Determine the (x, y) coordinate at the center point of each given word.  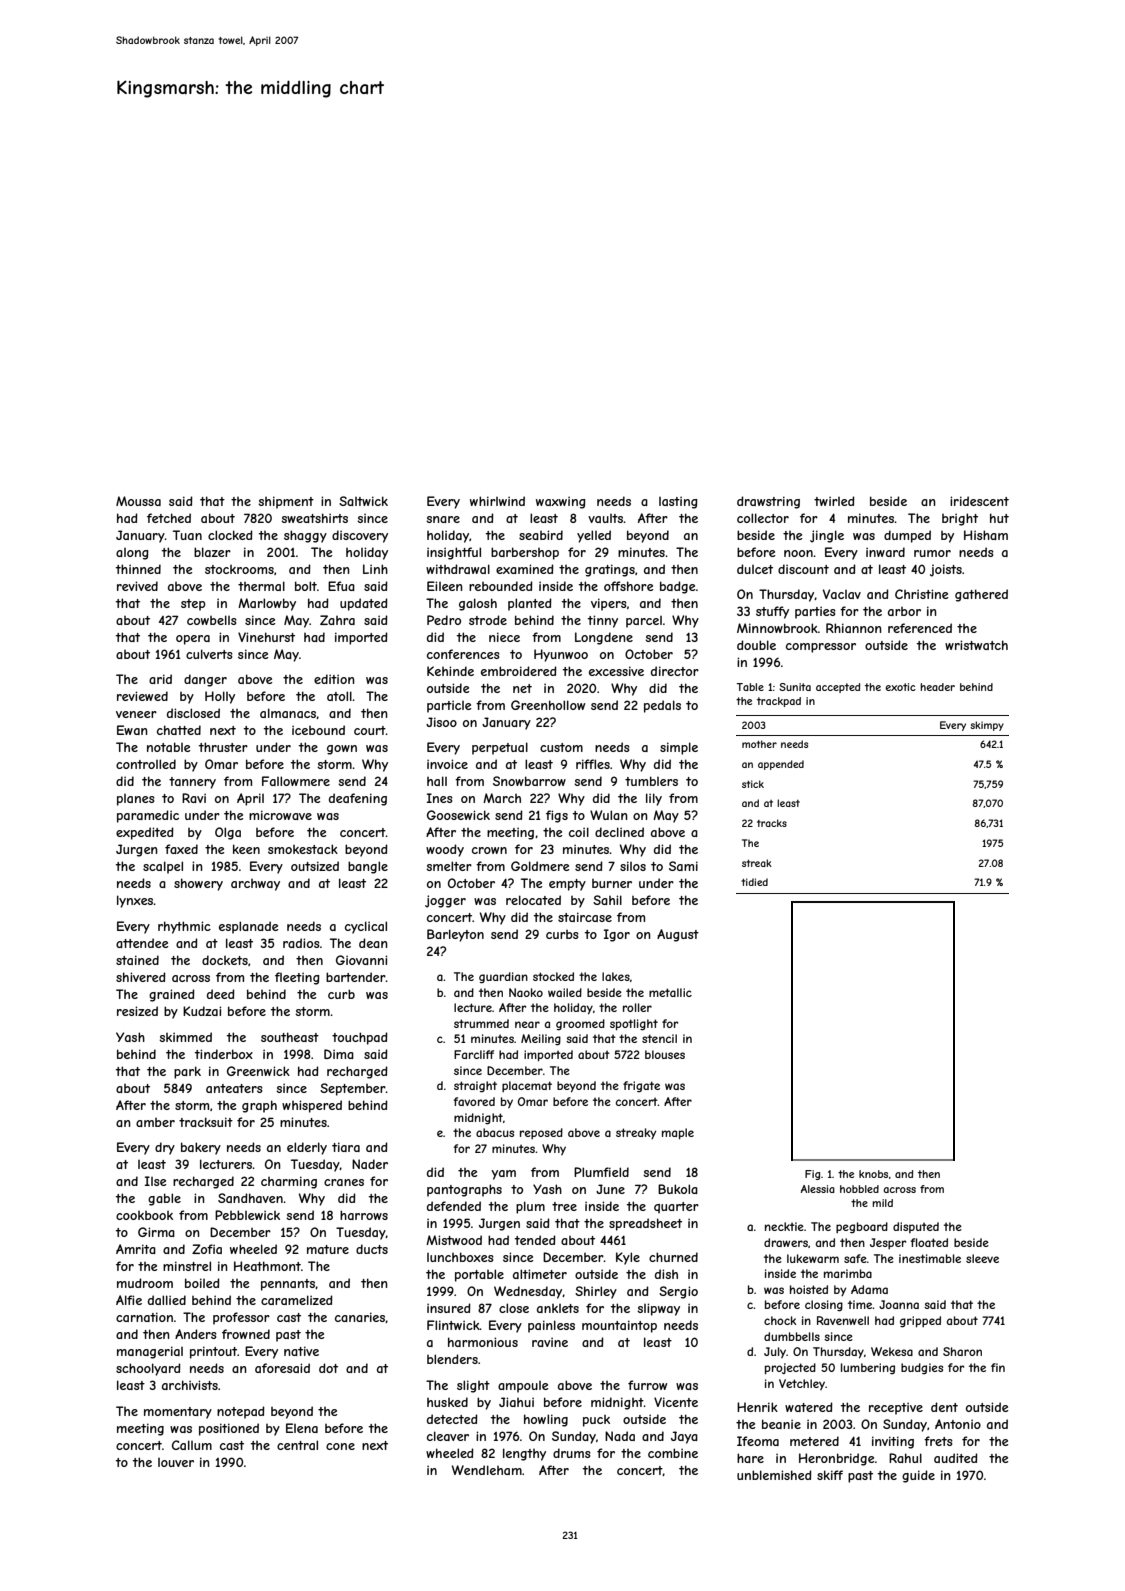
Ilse (156, 1181)
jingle (827, 536)
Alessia (818, 1189)
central (297, 1445)
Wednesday (528, 1292)
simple (679, 748)
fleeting (297, 978)
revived (137, 586)
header (937, 687)
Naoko (526, 992)
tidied (754, 882)
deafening (358, 799)
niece (504, 637)
